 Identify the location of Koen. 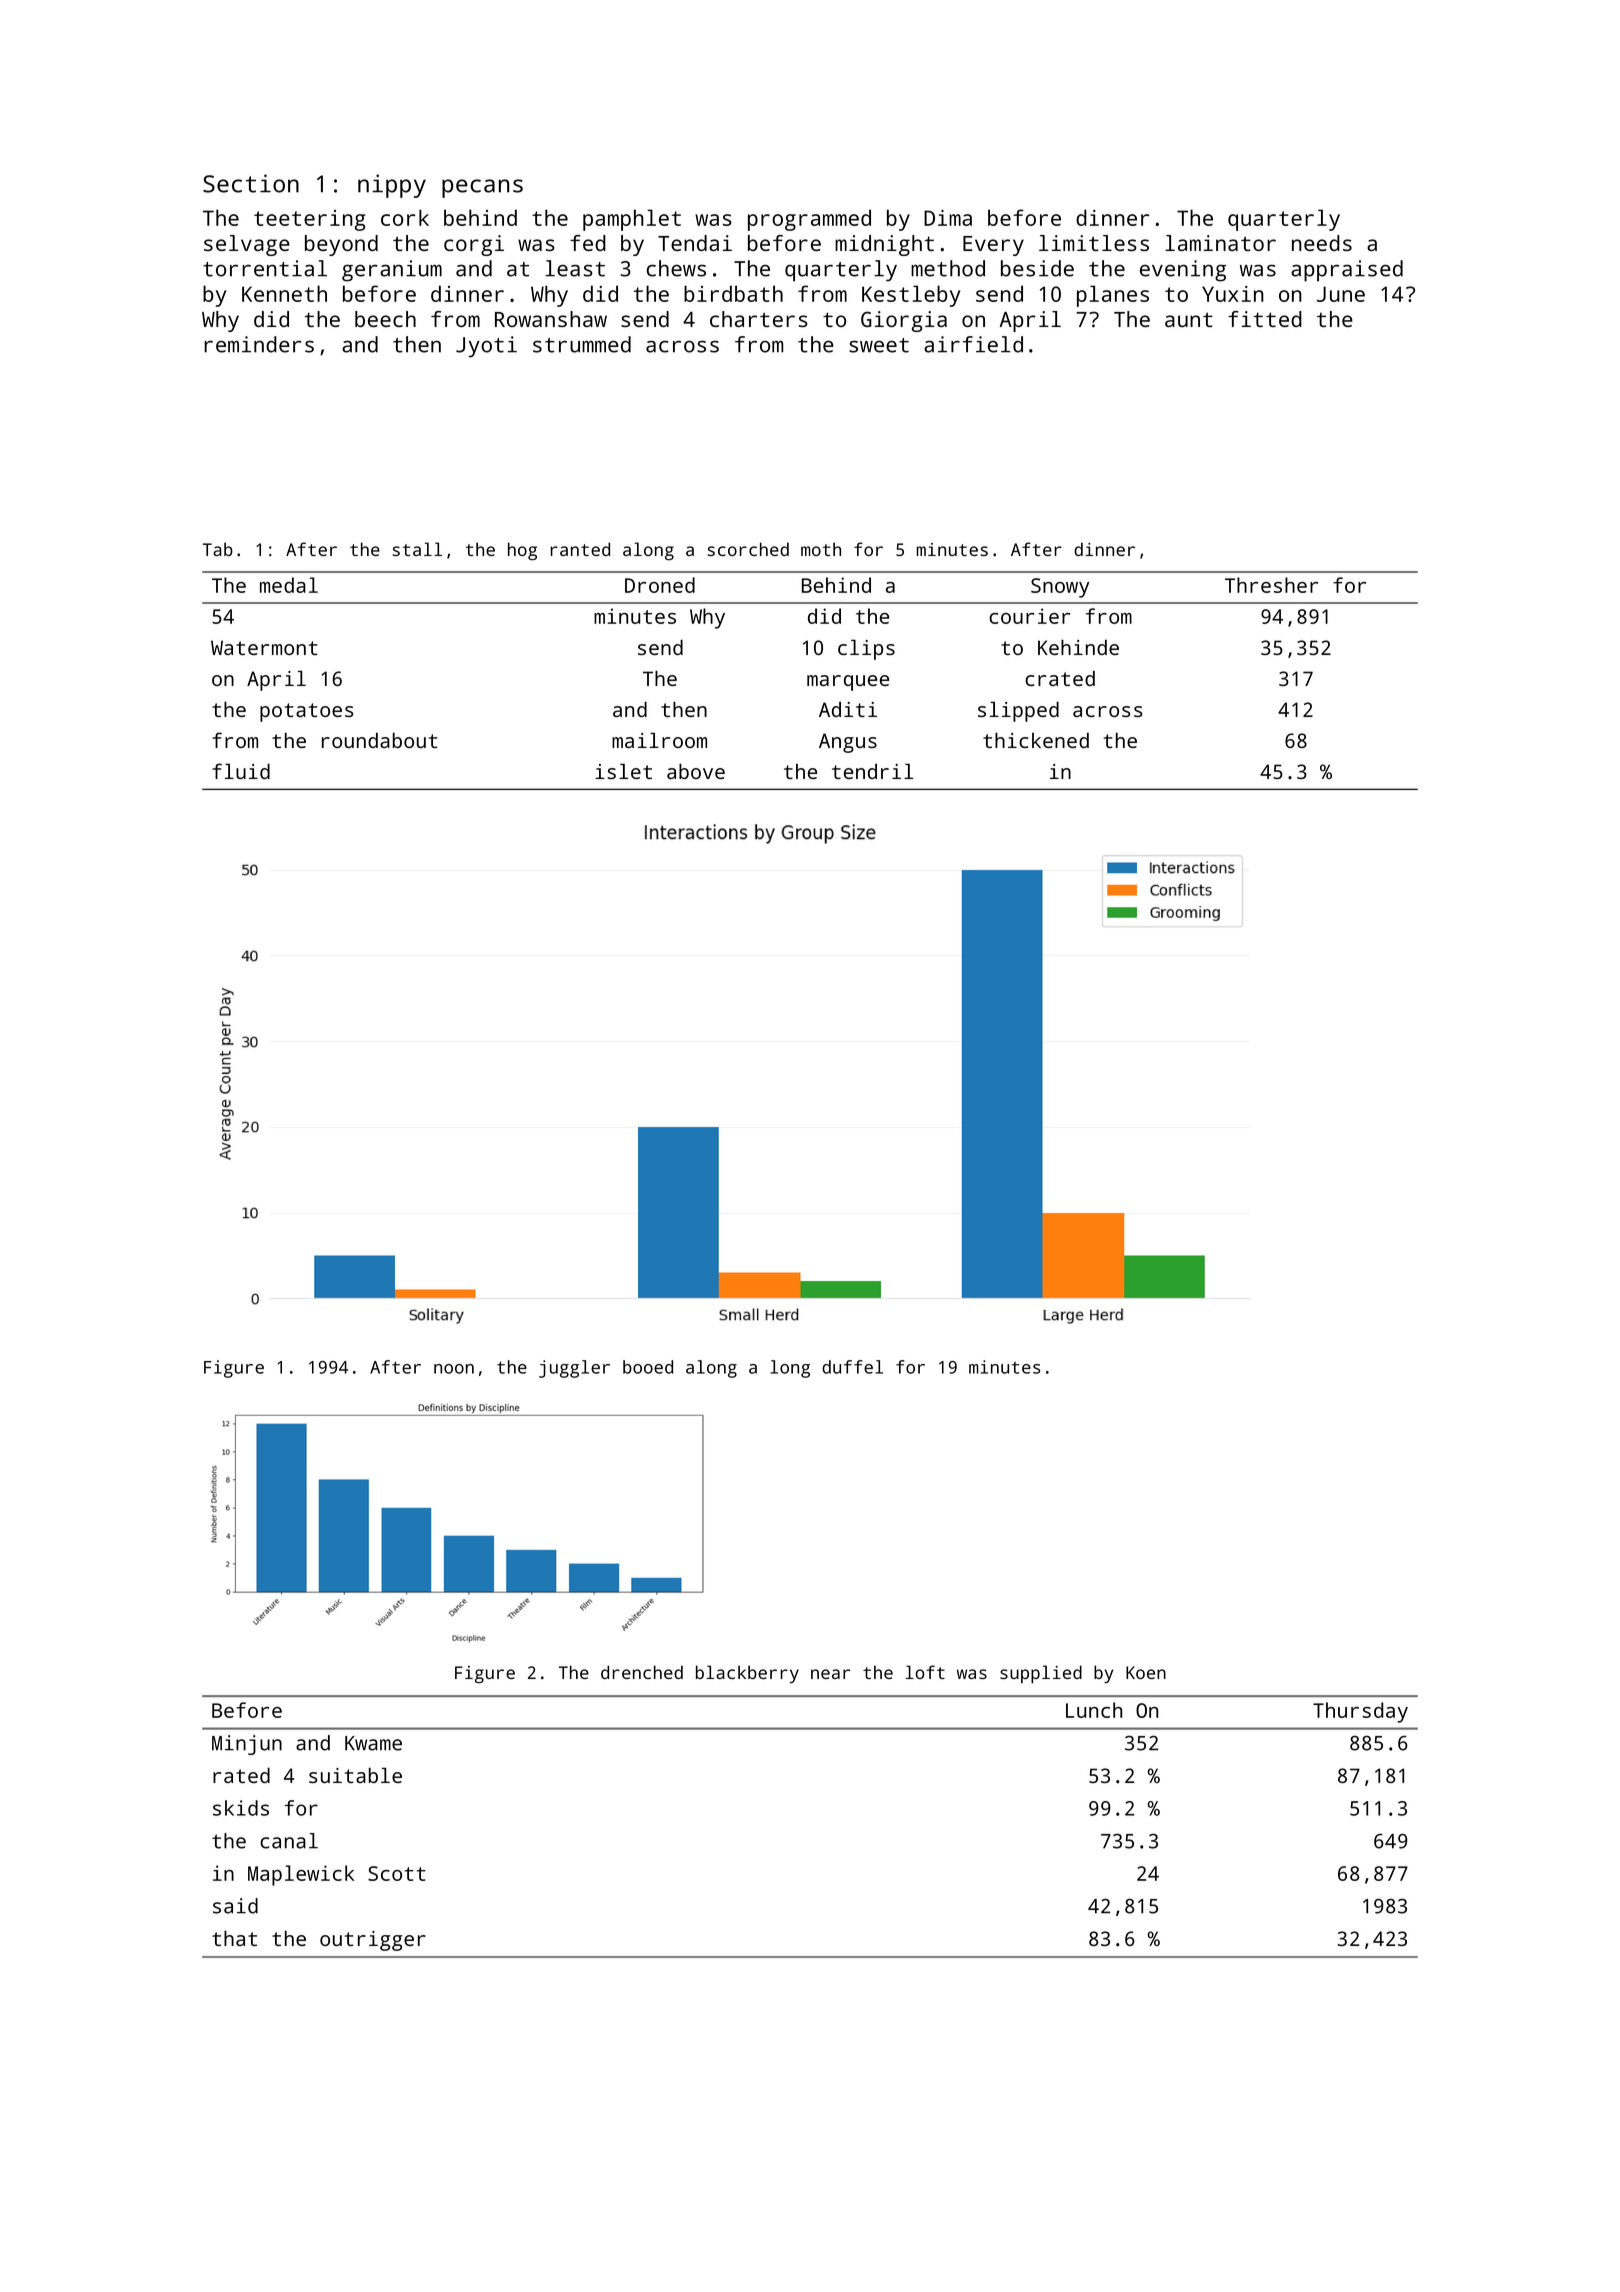
(1146, 1672).
